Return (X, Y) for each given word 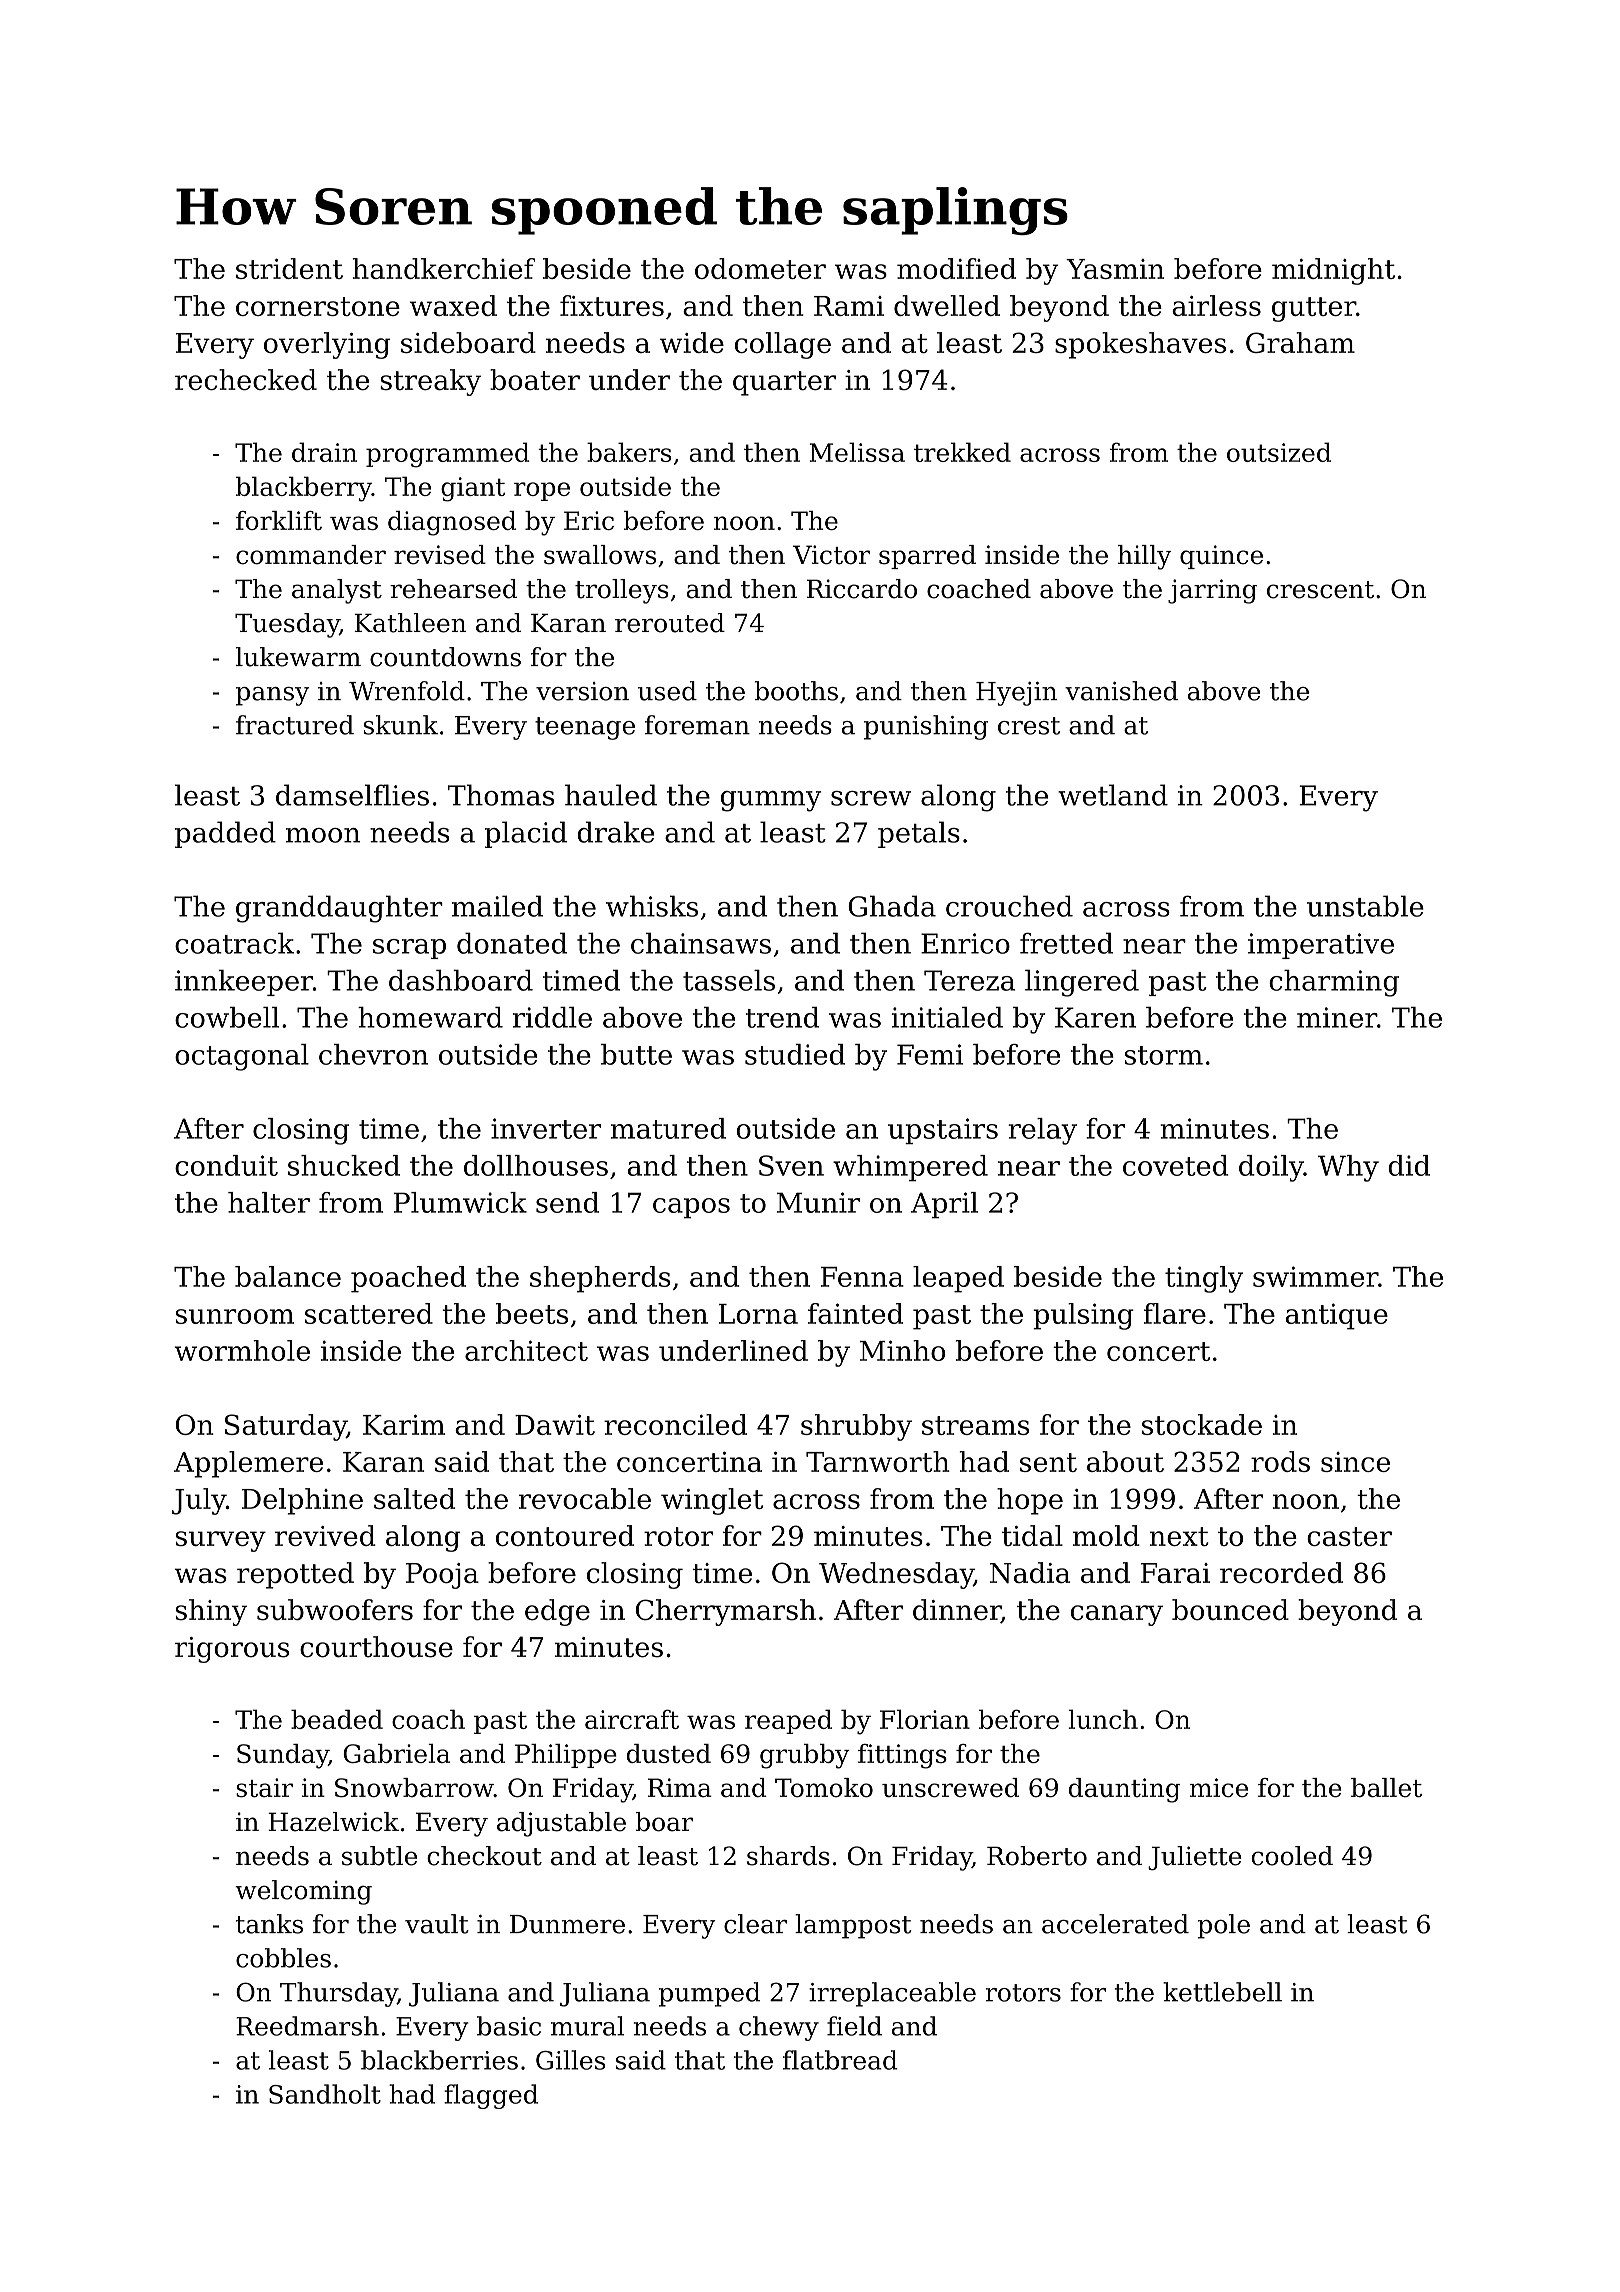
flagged (491, 2096)
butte (636, 1054)
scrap (409, 949)
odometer (760, 268)
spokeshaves (1140, 345)
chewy (779, 2028)
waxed (453, 305)
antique (1337, 1316)
